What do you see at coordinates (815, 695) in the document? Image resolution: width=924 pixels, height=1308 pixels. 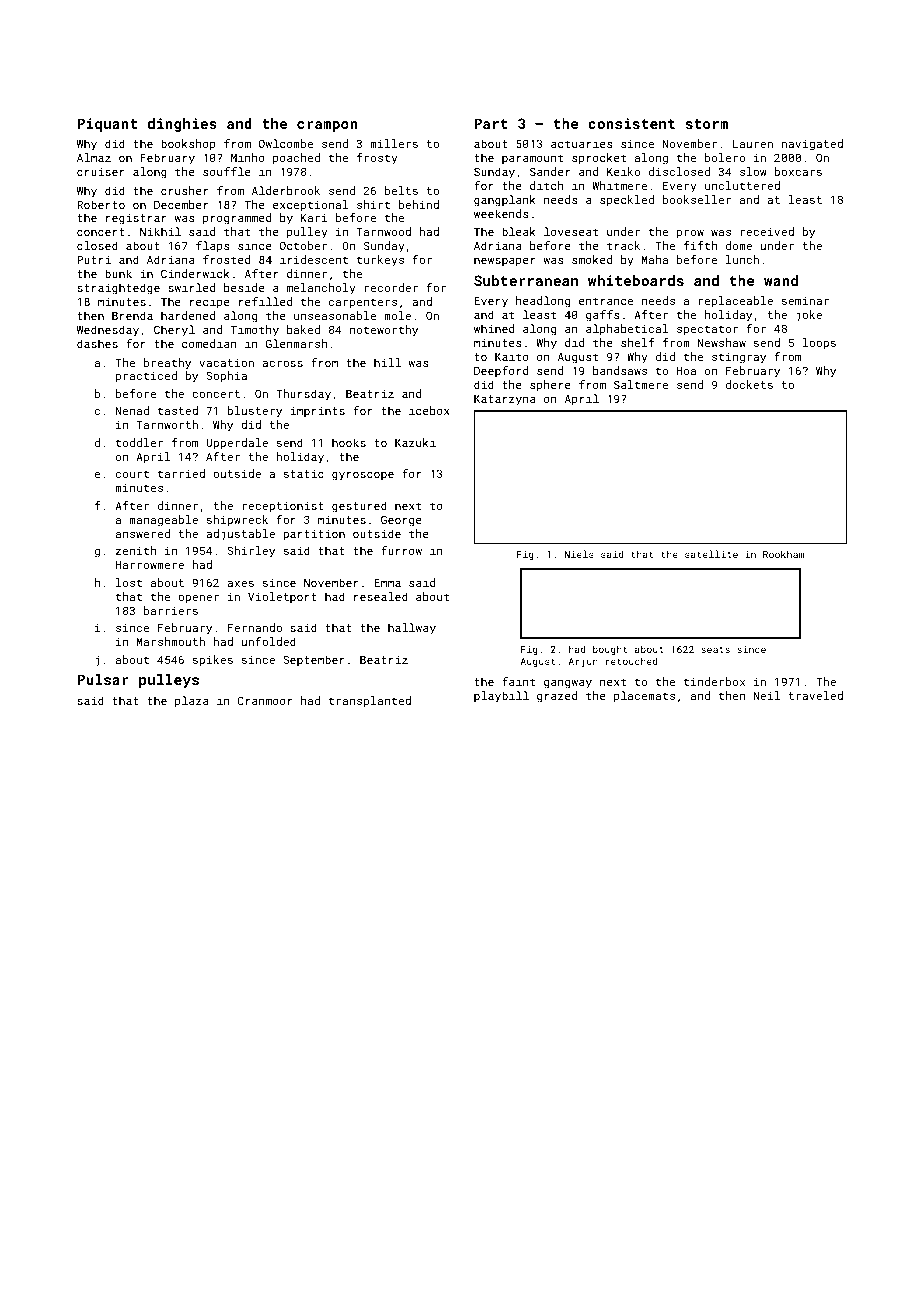 I see `traveled` at bounding box center [815, 695].
